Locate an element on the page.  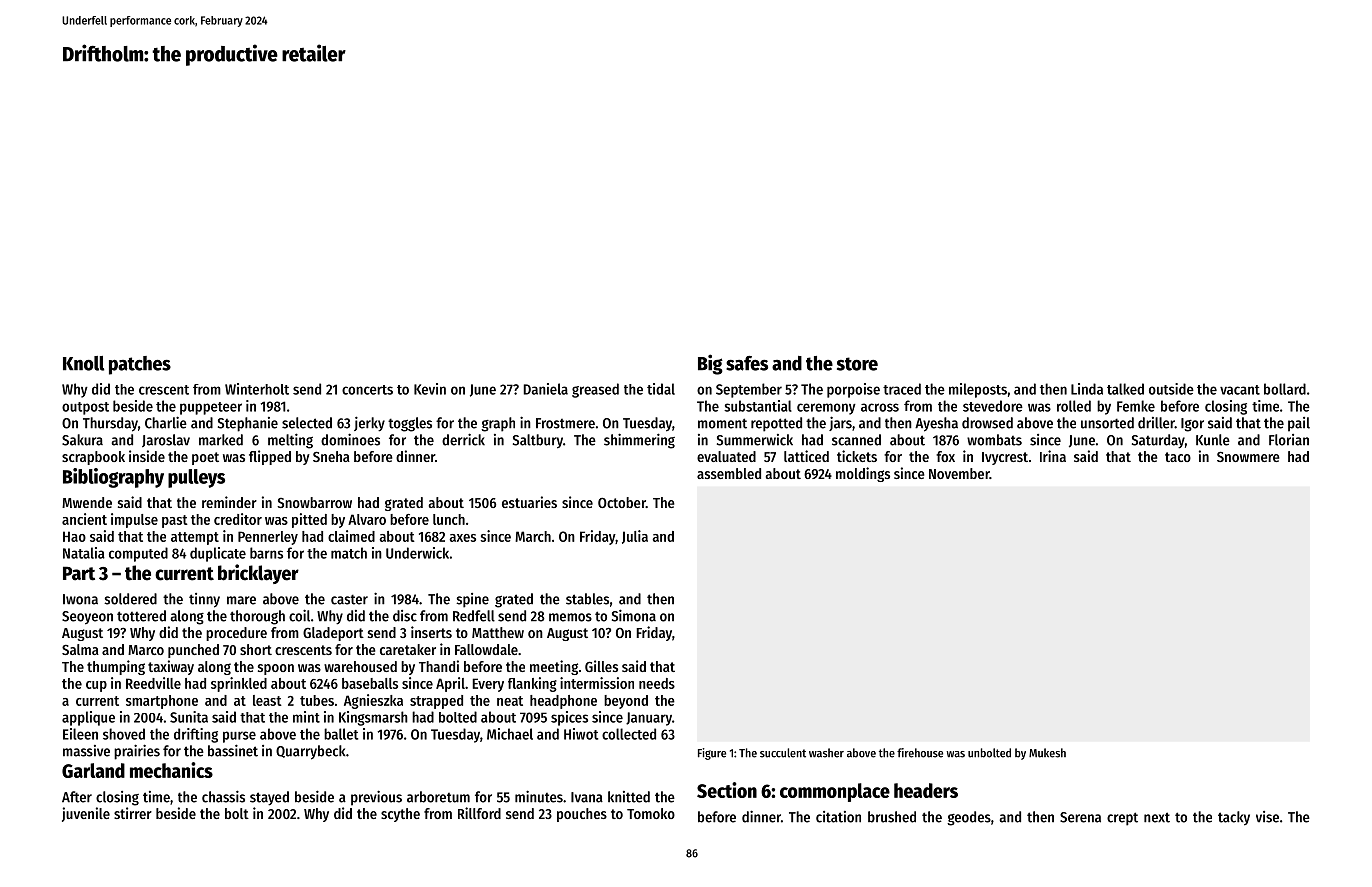
beyond is located at coordinates (626, 702).
